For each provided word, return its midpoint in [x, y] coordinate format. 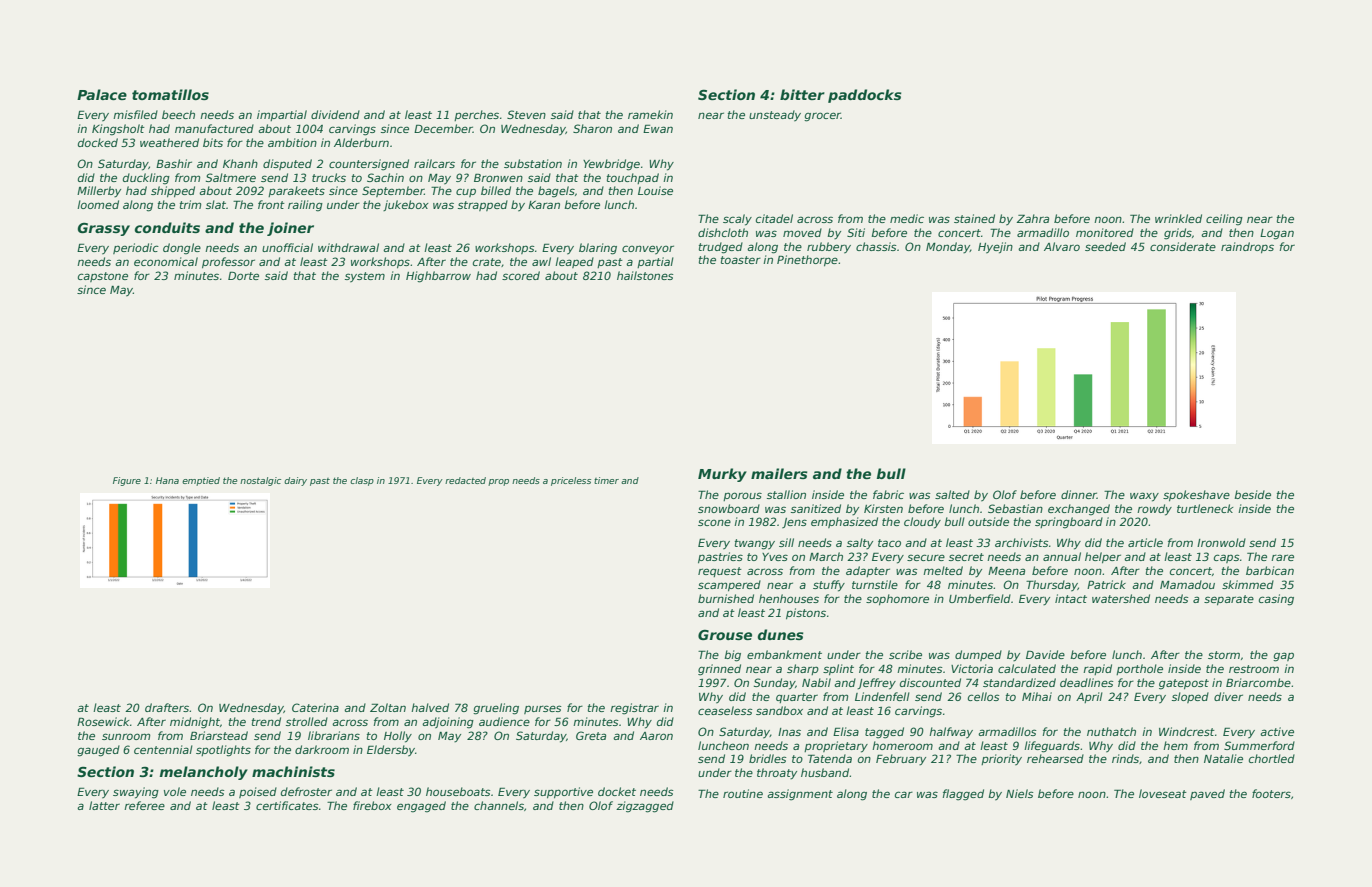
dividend [335, 114]
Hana [167, 480]
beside [1252, 494]
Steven [526, 114]
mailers [779, 473]
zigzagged [645, 807]
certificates [287, 805]
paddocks [865, 96]
